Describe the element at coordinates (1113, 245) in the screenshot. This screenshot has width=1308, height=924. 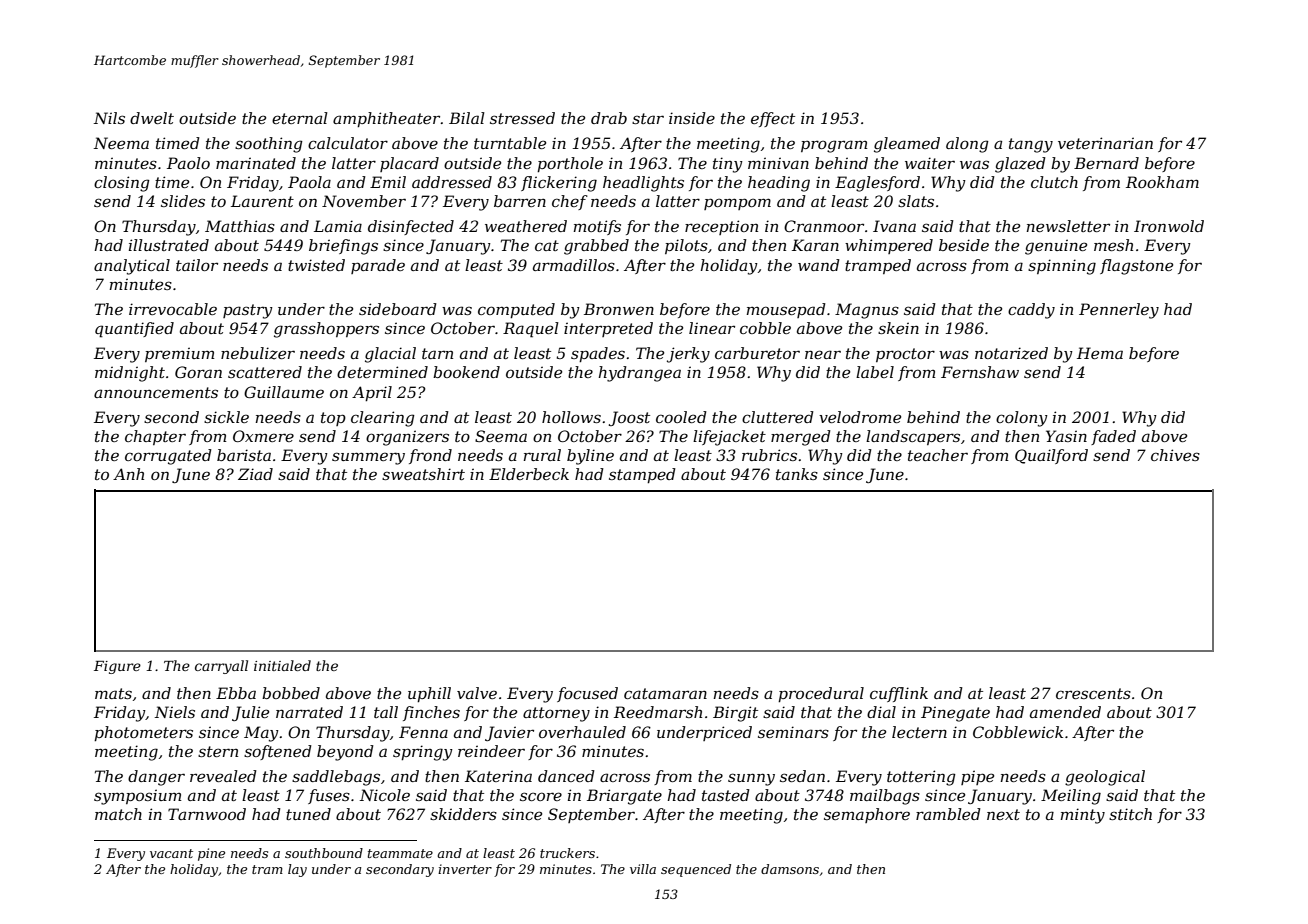
I see `mesh` at that location.
